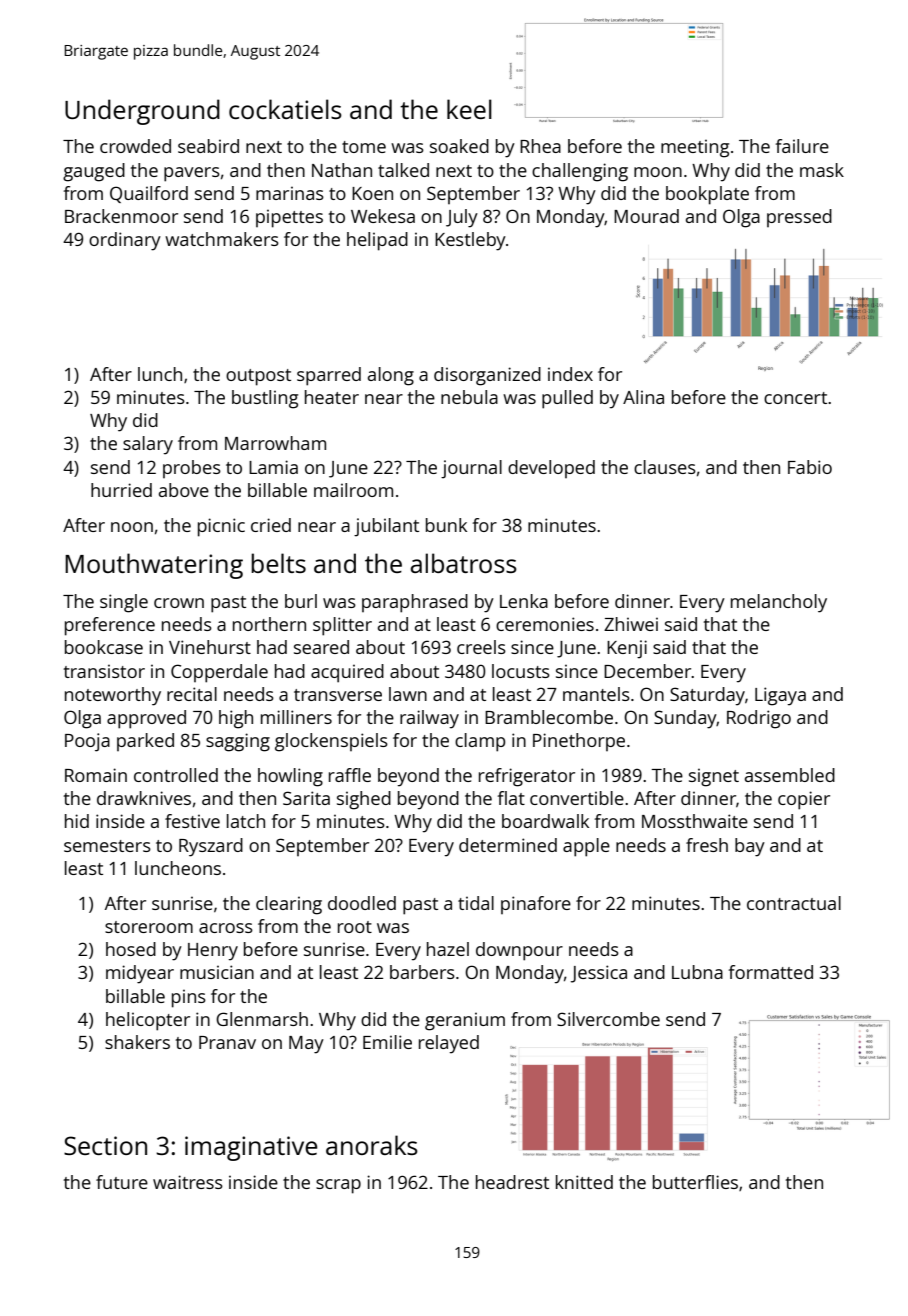  What do you see at coordinates (219, 673) in the screenshot?
I see `Copperdale` at bounding box center [219, 673].
